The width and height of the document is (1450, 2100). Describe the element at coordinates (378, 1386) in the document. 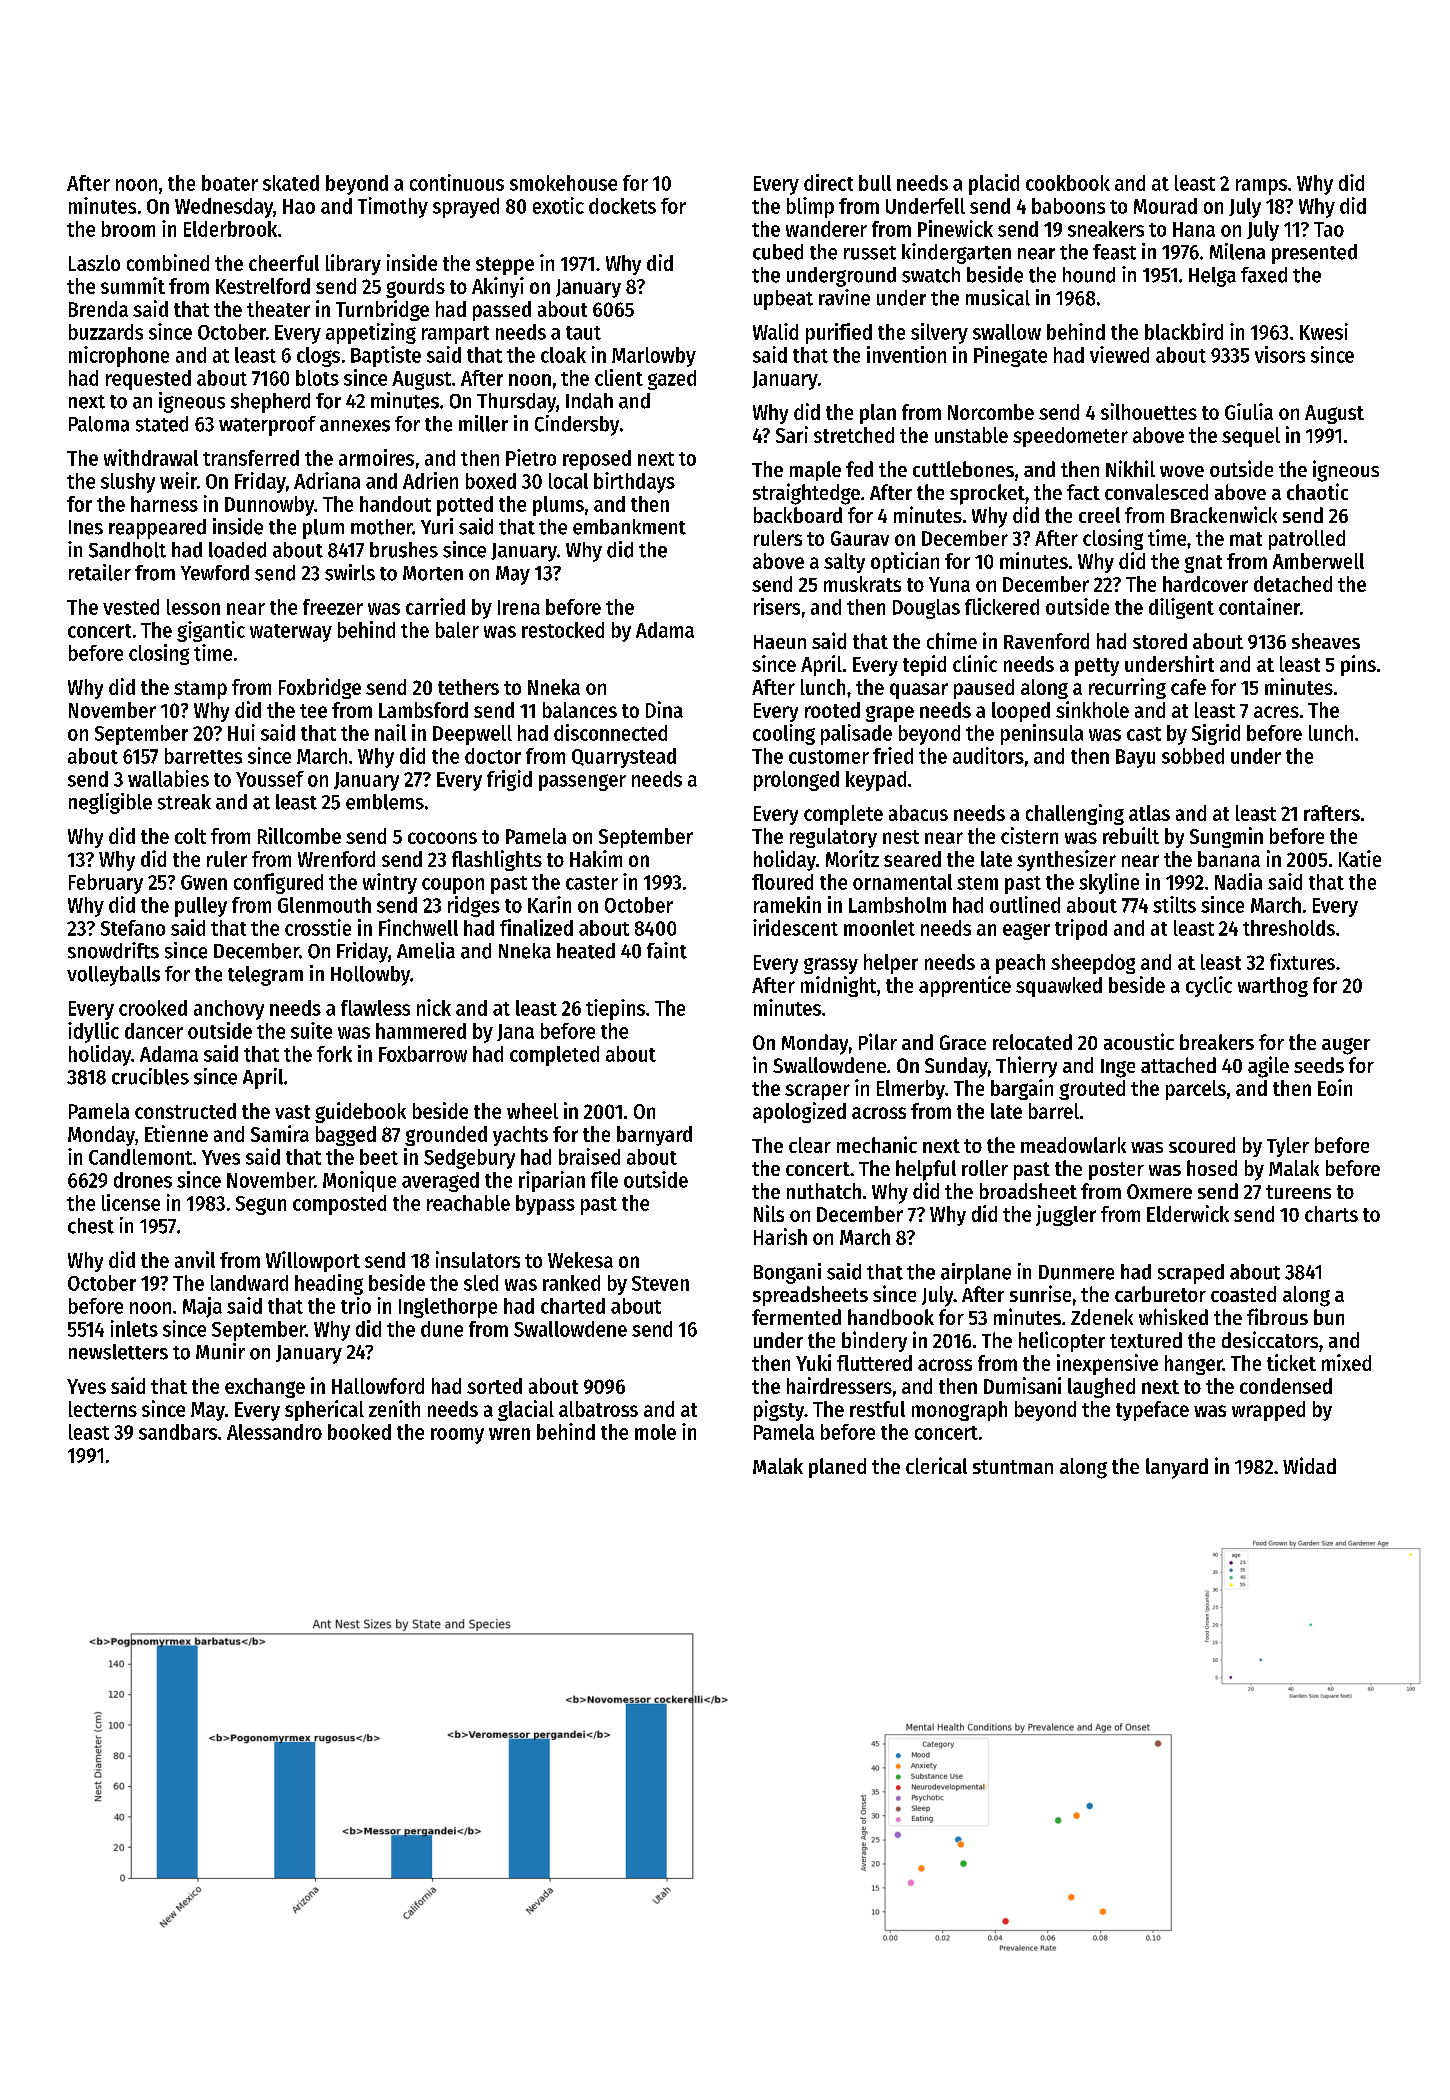

I see `Hallowford` at that location.
